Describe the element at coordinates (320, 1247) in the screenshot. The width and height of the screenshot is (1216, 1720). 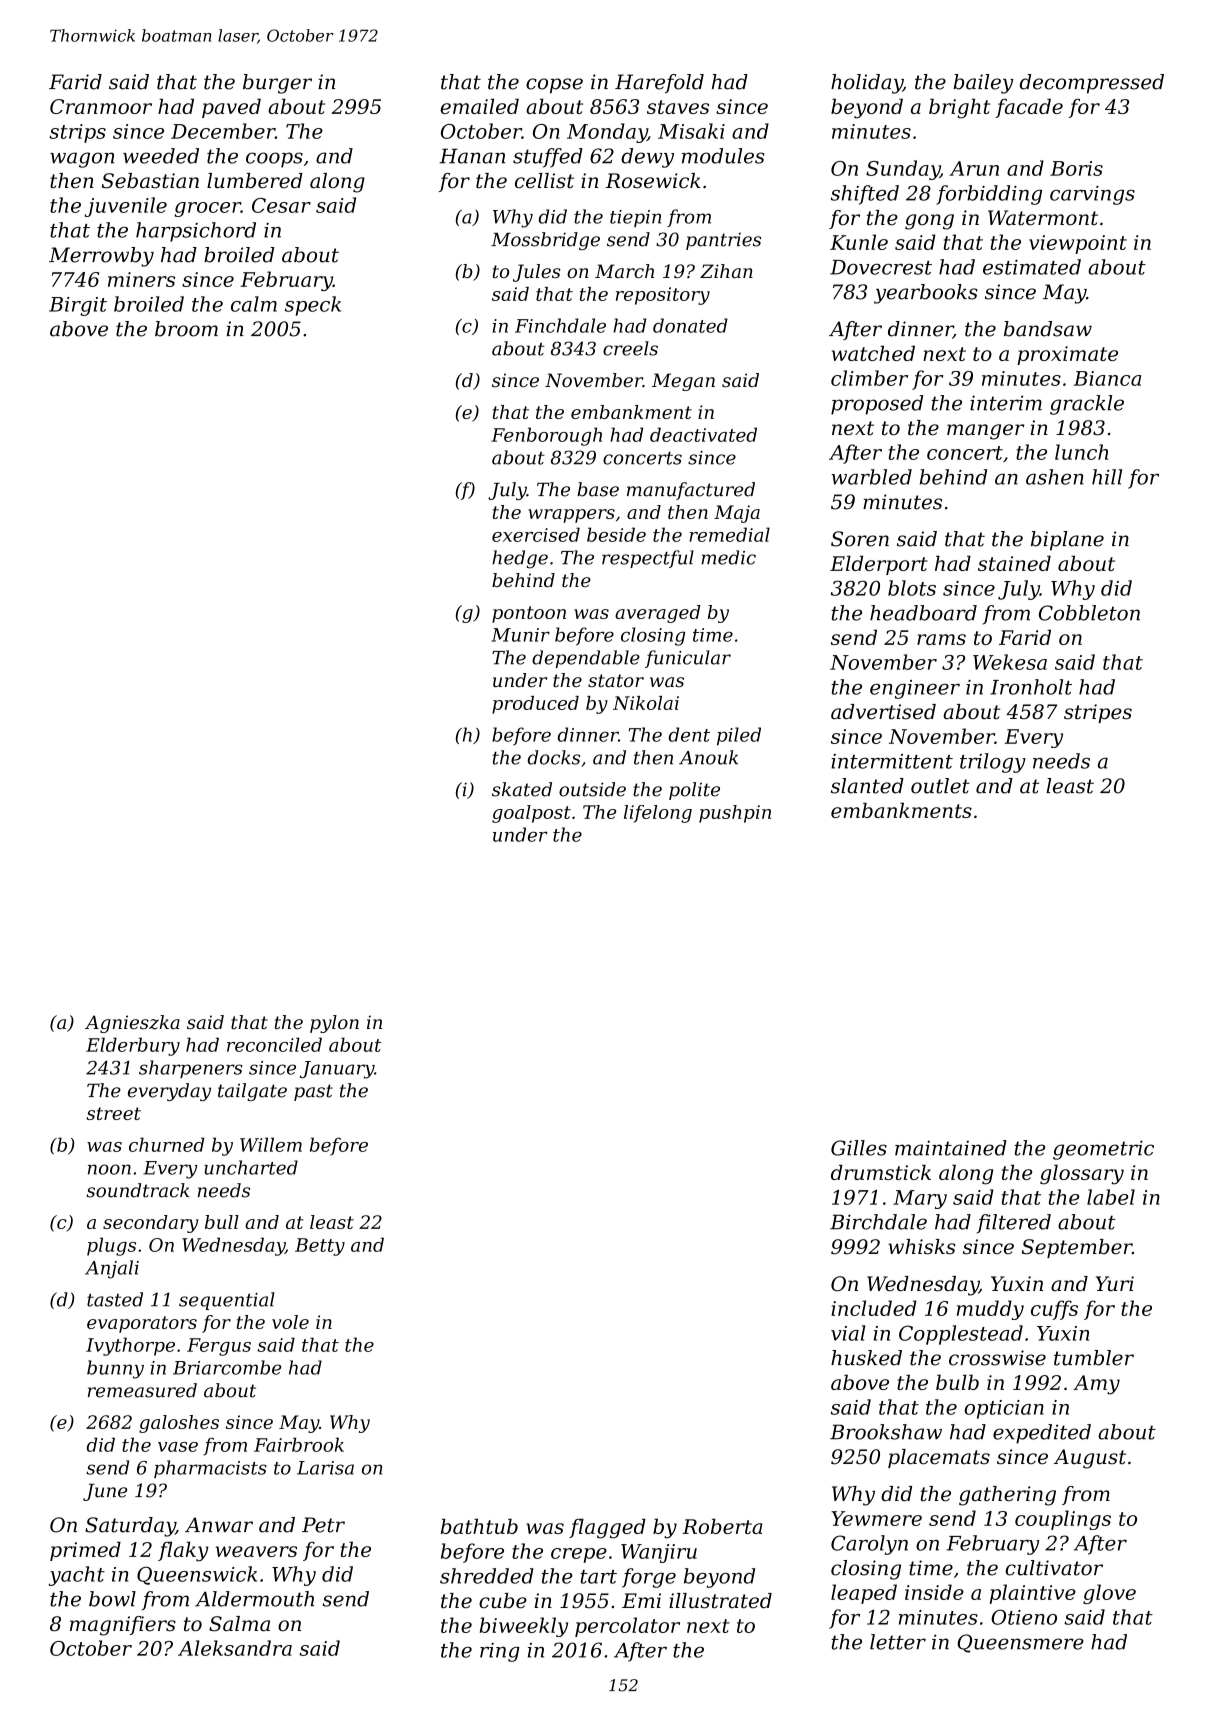
I see `Betty` at that location.
